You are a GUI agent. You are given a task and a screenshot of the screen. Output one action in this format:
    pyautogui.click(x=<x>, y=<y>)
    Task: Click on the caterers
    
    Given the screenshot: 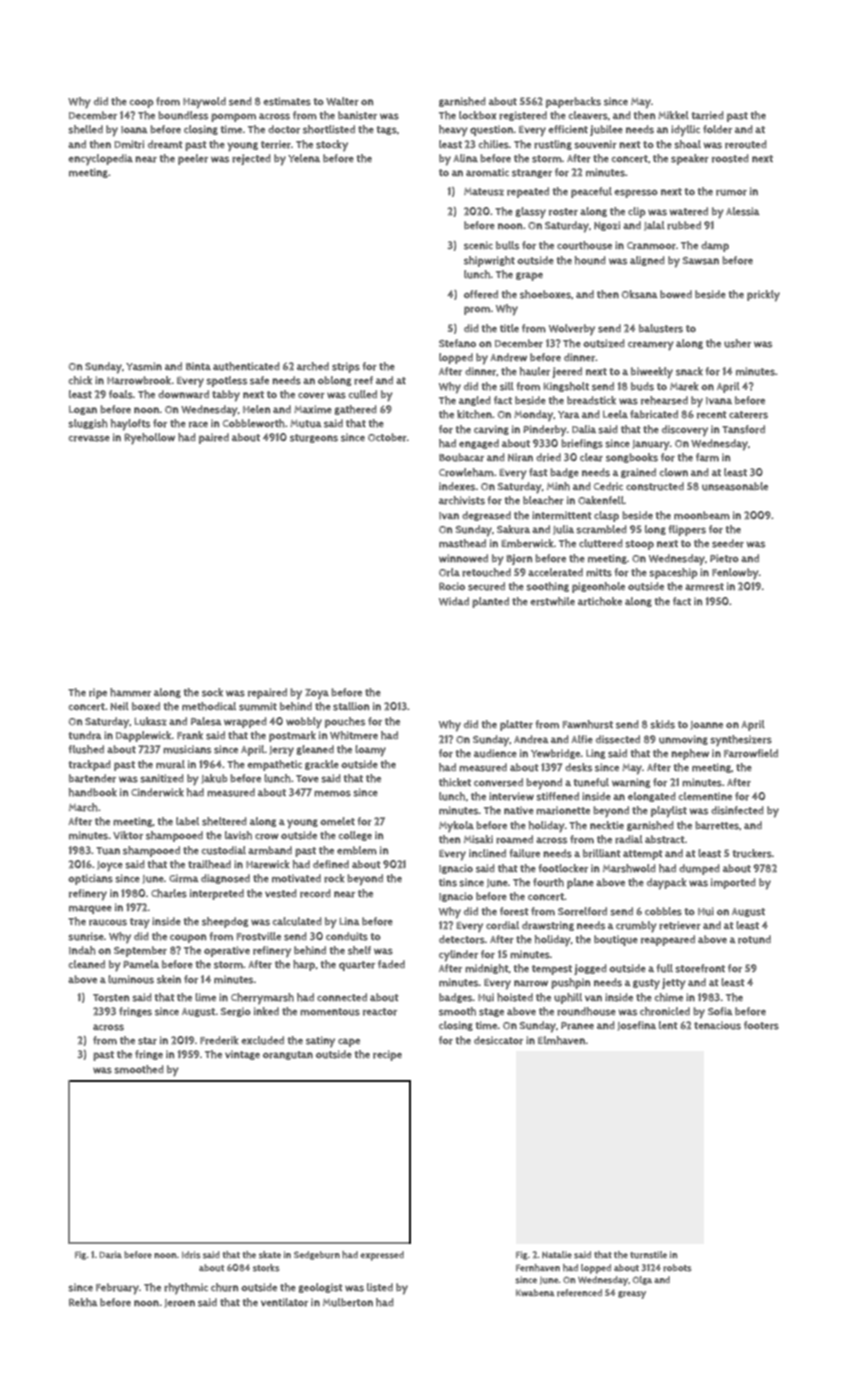 What is the action you would take?
    pyautogui.click(x=748, y=415)
